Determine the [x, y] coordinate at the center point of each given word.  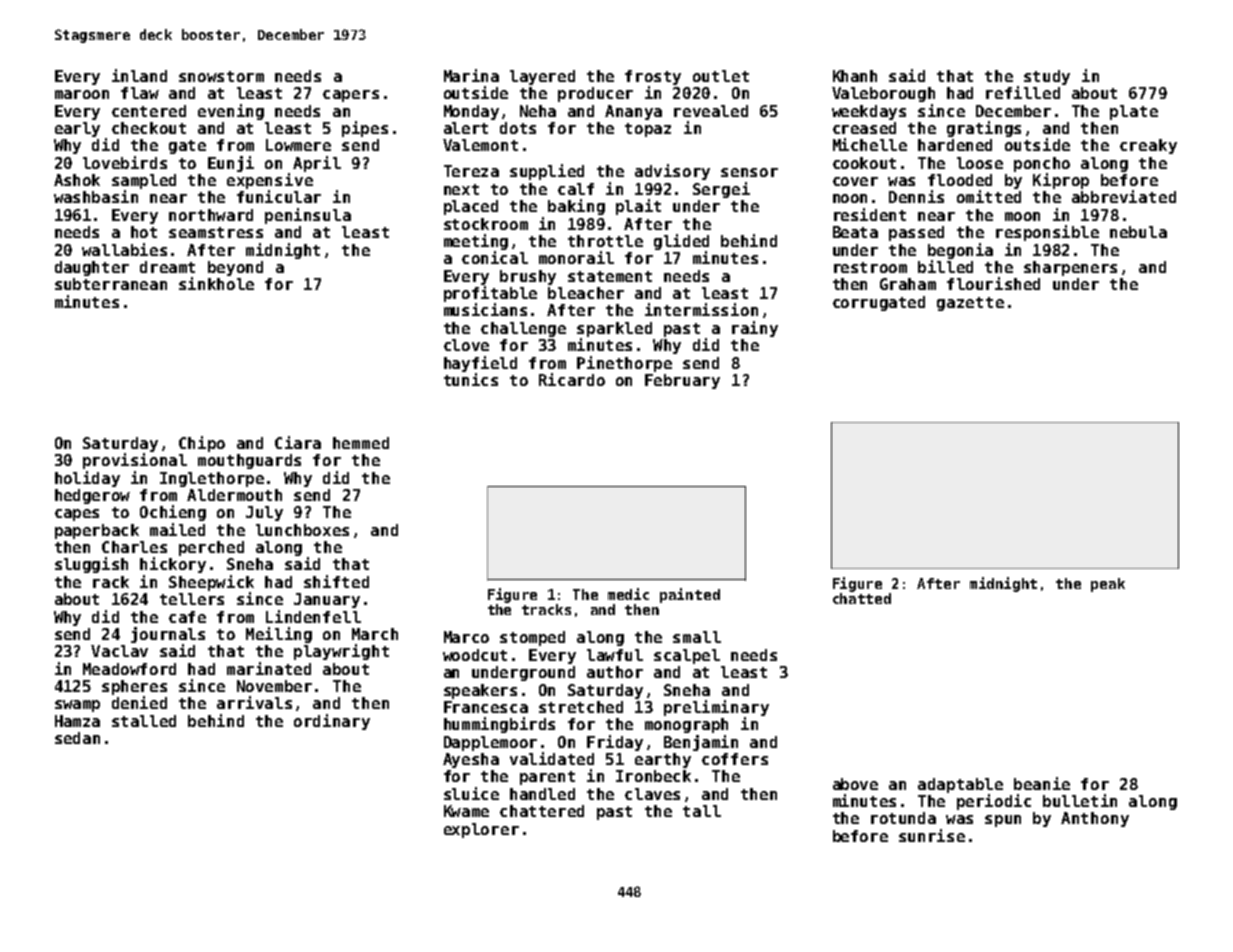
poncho [1042, 164]
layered [542, 77]
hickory [173, 565]
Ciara [298, 442]
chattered [542, 811]
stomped [532, 638]
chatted [862, 598]
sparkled [614, 329]
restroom [870, 267]
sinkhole [216, 283]
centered [149, 111]
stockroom [486, 224]
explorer [481, 830]
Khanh [855, 76]
